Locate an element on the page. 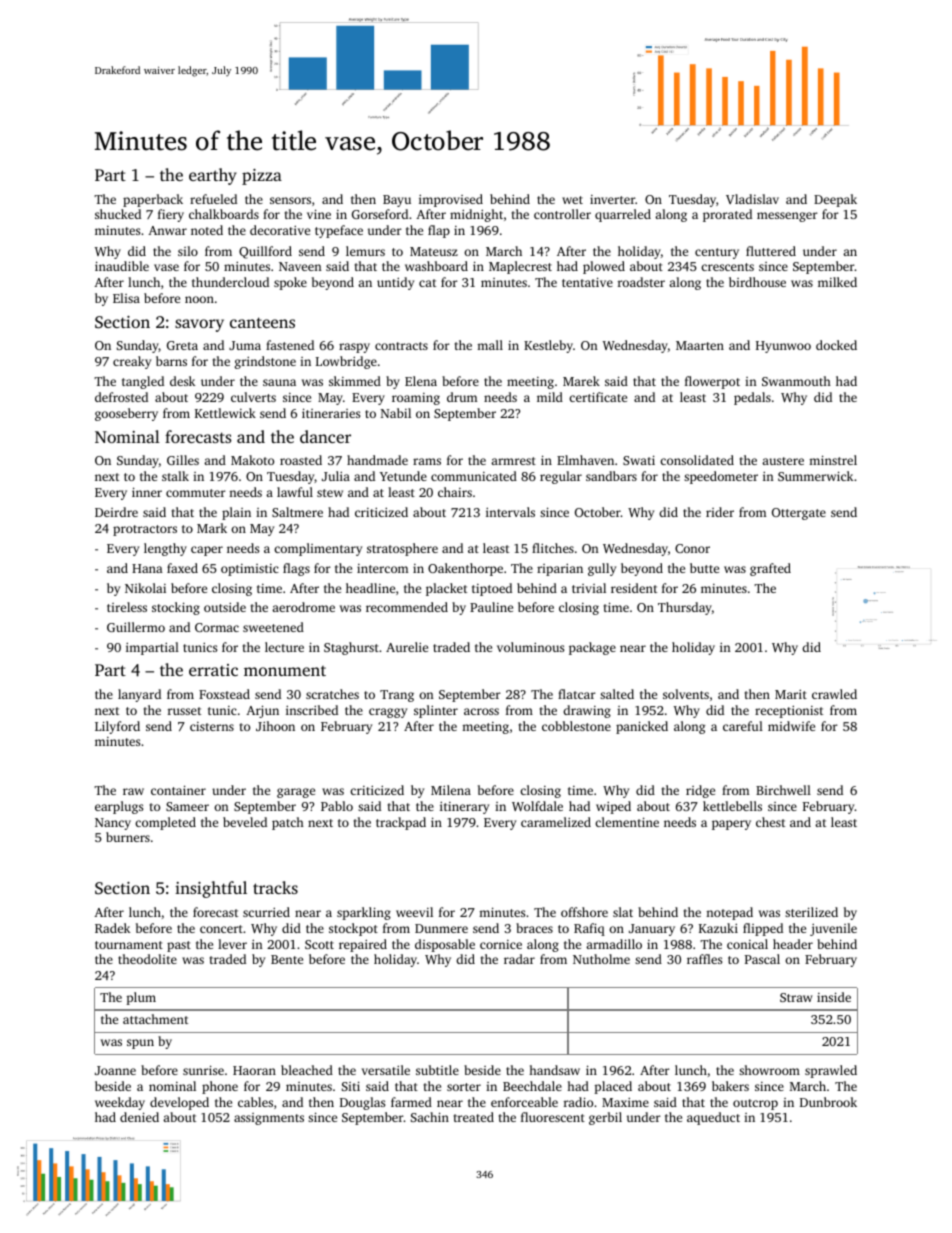  midwife is located at coordinates (791, 726).
